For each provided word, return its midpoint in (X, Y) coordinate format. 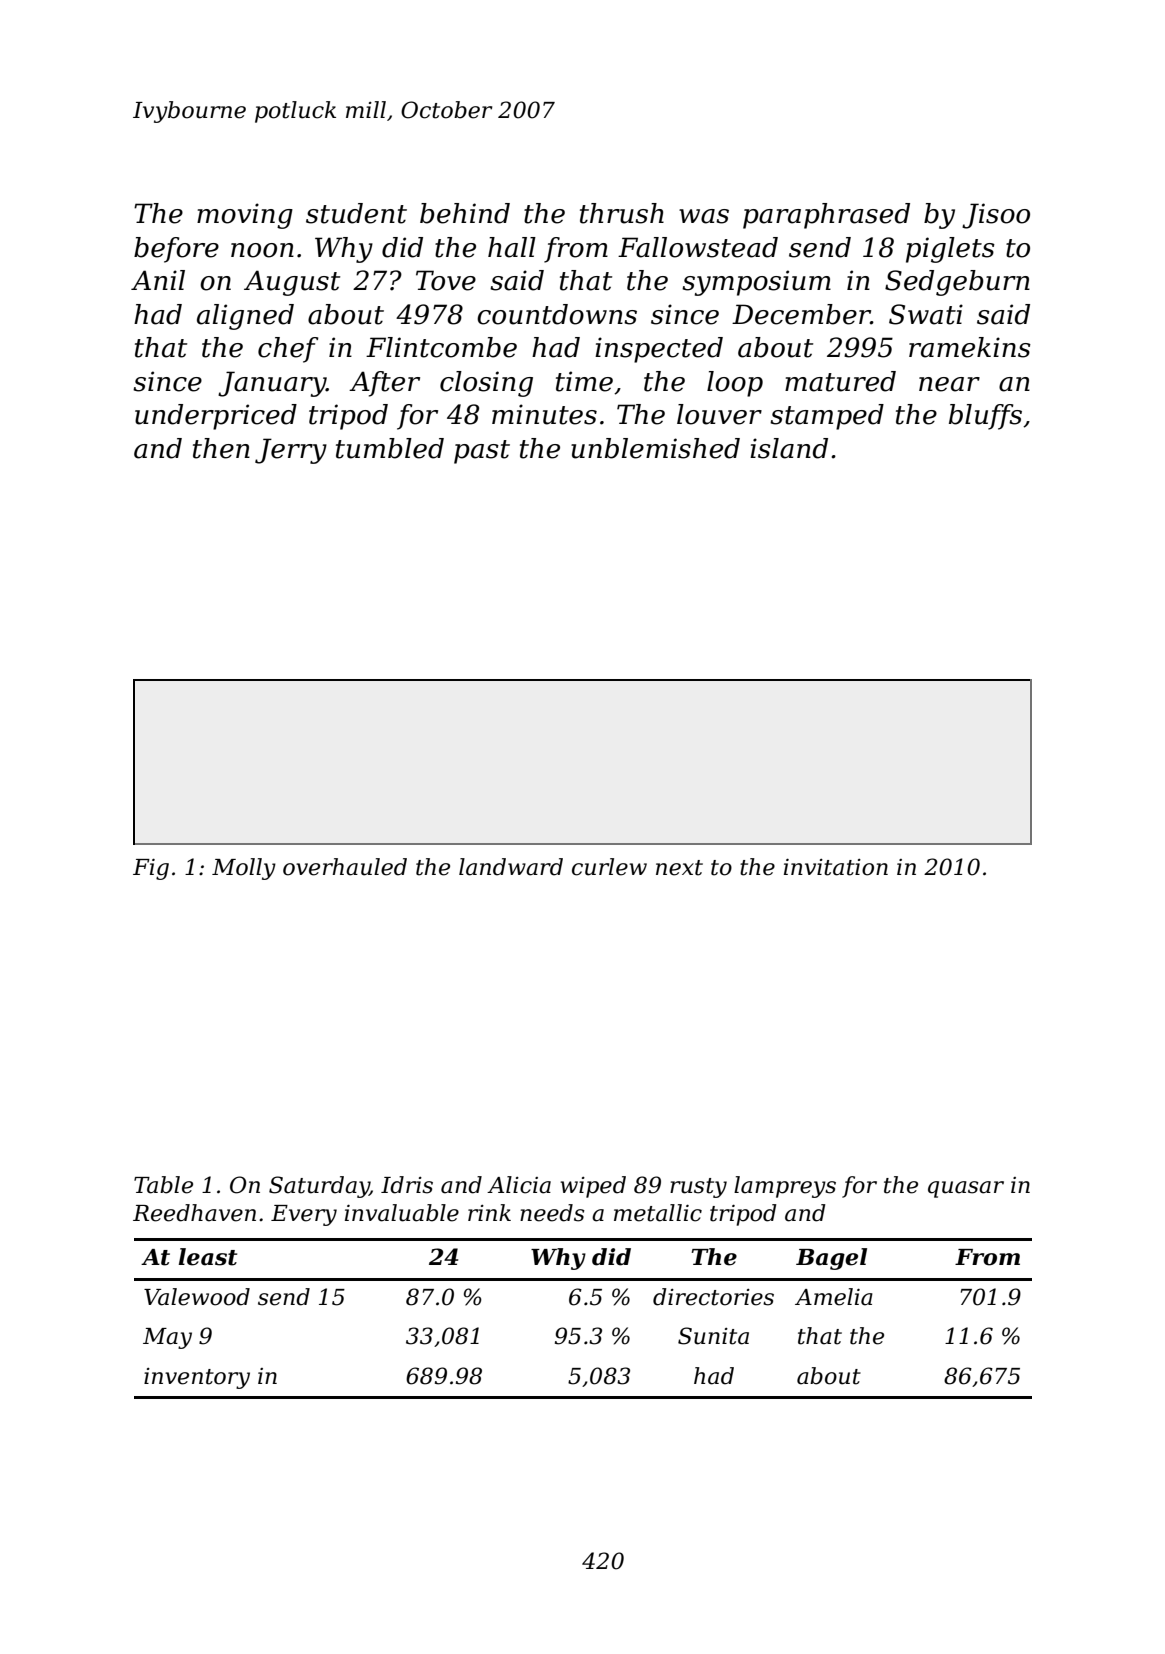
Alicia (519, 1185)
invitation (836, 867)
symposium (756, 283)
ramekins (970, 347)
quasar (966, 1189)
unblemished (655, 448)
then (221, 448)
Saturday (319, 1187)
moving (245, 216)
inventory (197, 1378)
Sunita (713, 1336)
